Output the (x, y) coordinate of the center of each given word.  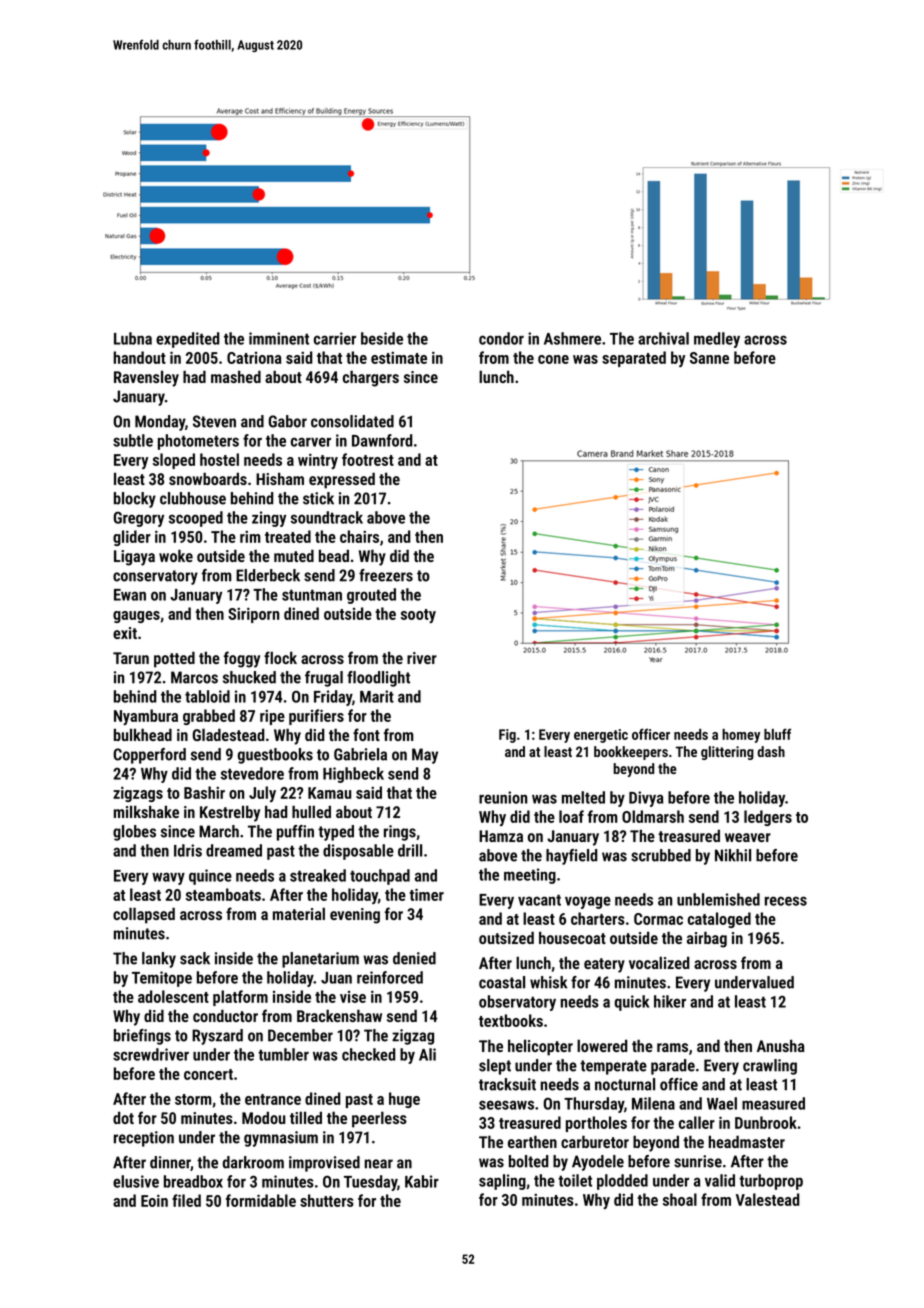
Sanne (709, 358)
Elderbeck (268, 575)
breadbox (193, 1181)
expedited (188, 340)
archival (663, 338)
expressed (342, 480)
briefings (142, 1037)
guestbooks (275, 756)
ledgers (768, 818)
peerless (379, 1119)
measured (773, 1103)
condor (501, 338)
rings (400, 833)
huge (404, 1100)
